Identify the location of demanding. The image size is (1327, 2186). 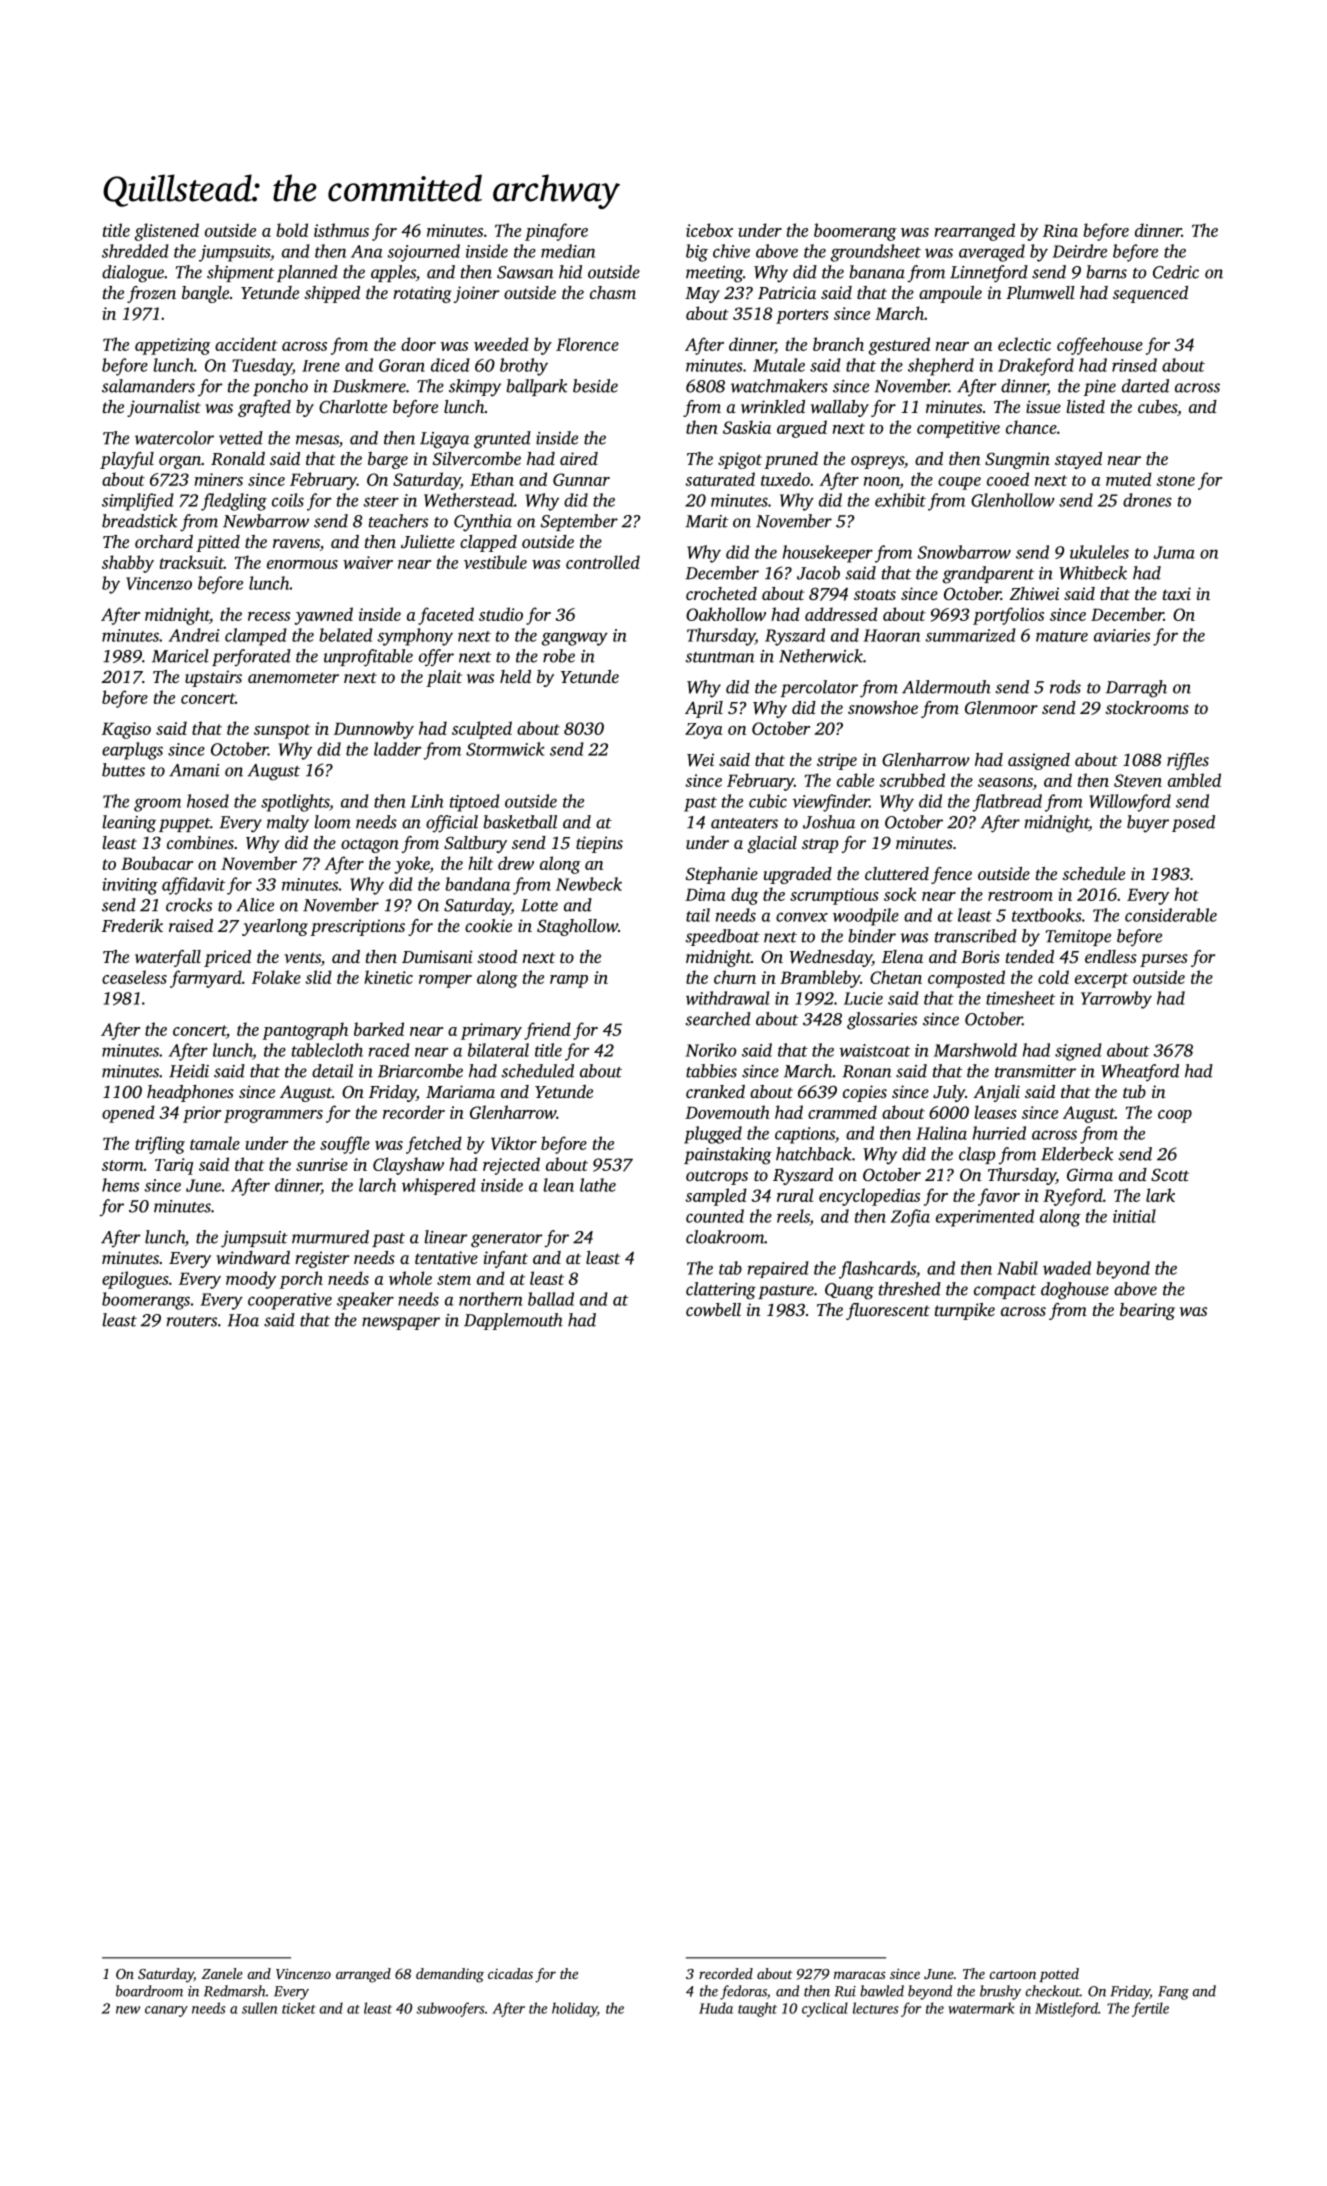
(450, 1975).
